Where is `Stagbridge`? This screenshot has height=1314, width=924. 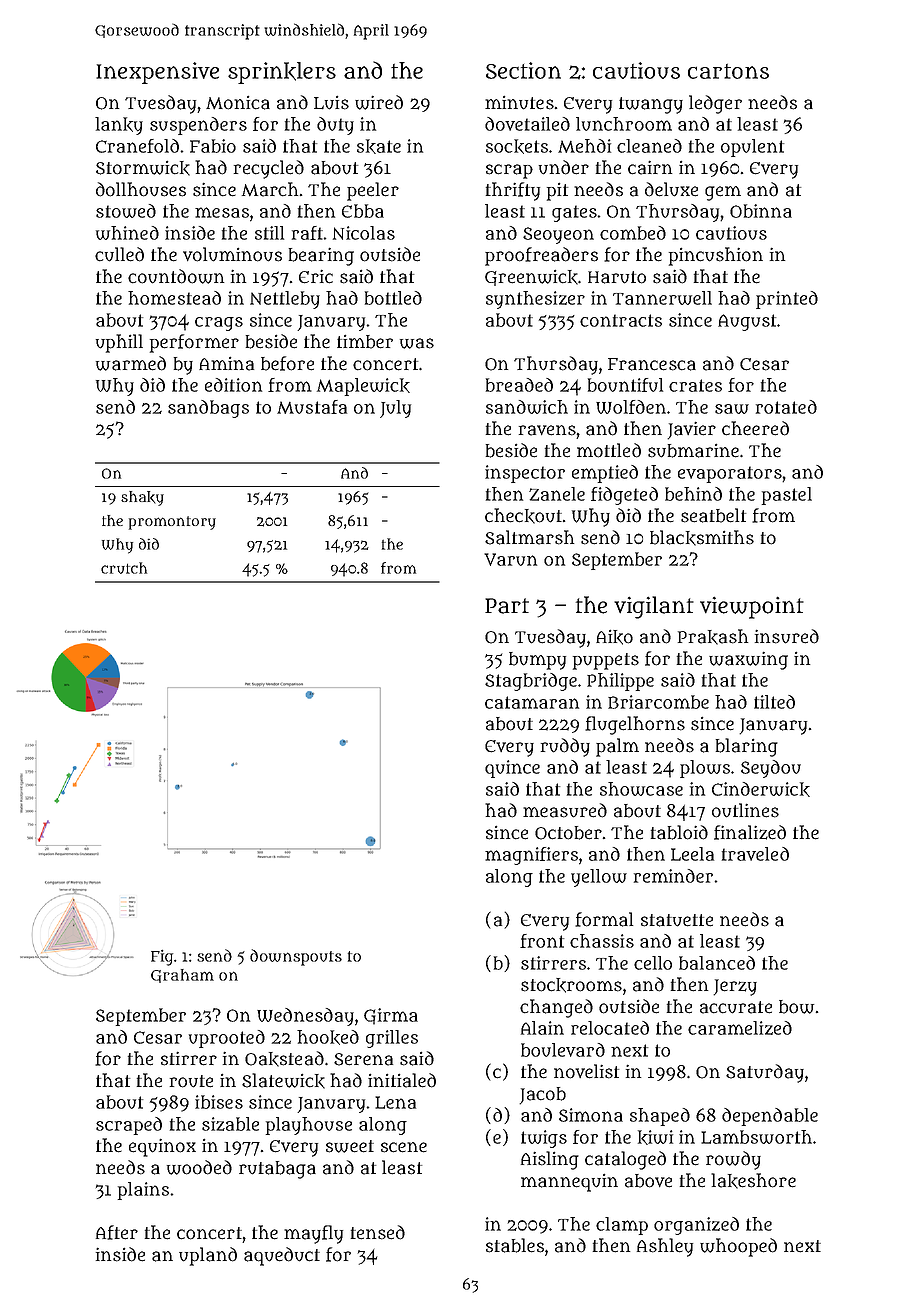
Stagbridge is located at coordinates (531, 682).
